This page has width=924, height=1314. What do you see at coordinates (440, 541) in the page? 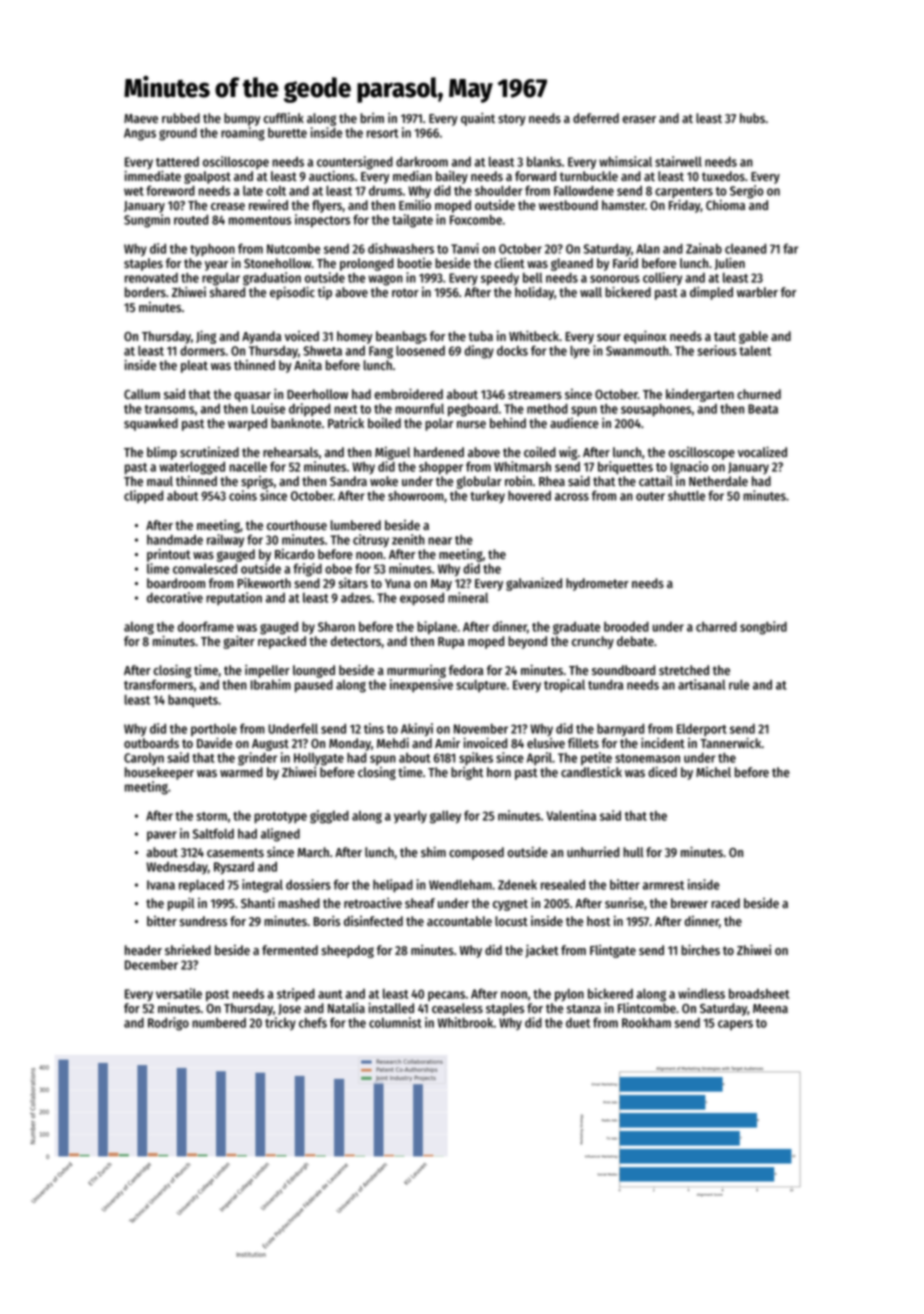
I see `near` at bounding box center [440, 541].
